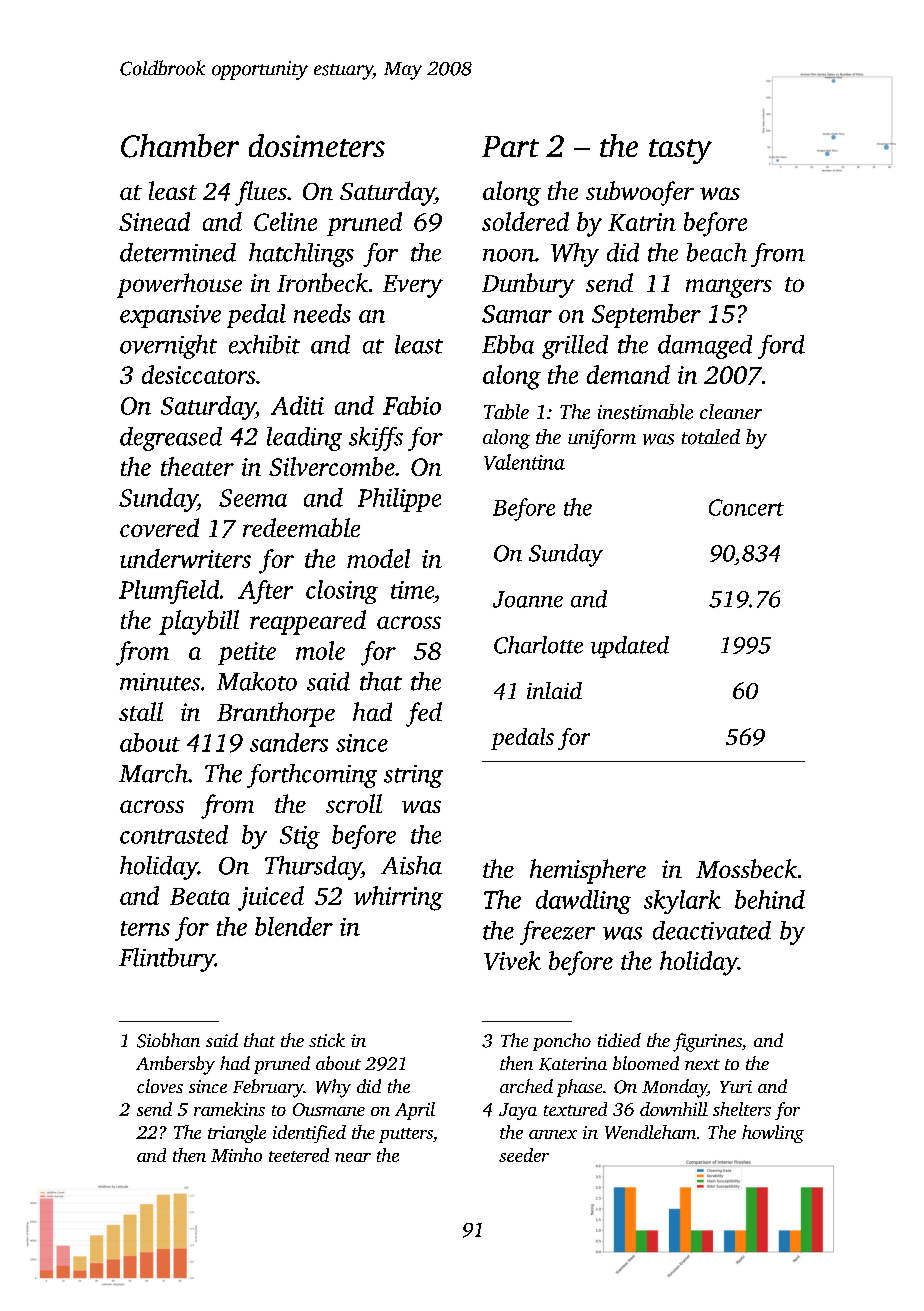  Describe the element at coordinates (160, 682) in the screenshot. I see `minutes` at that location.
